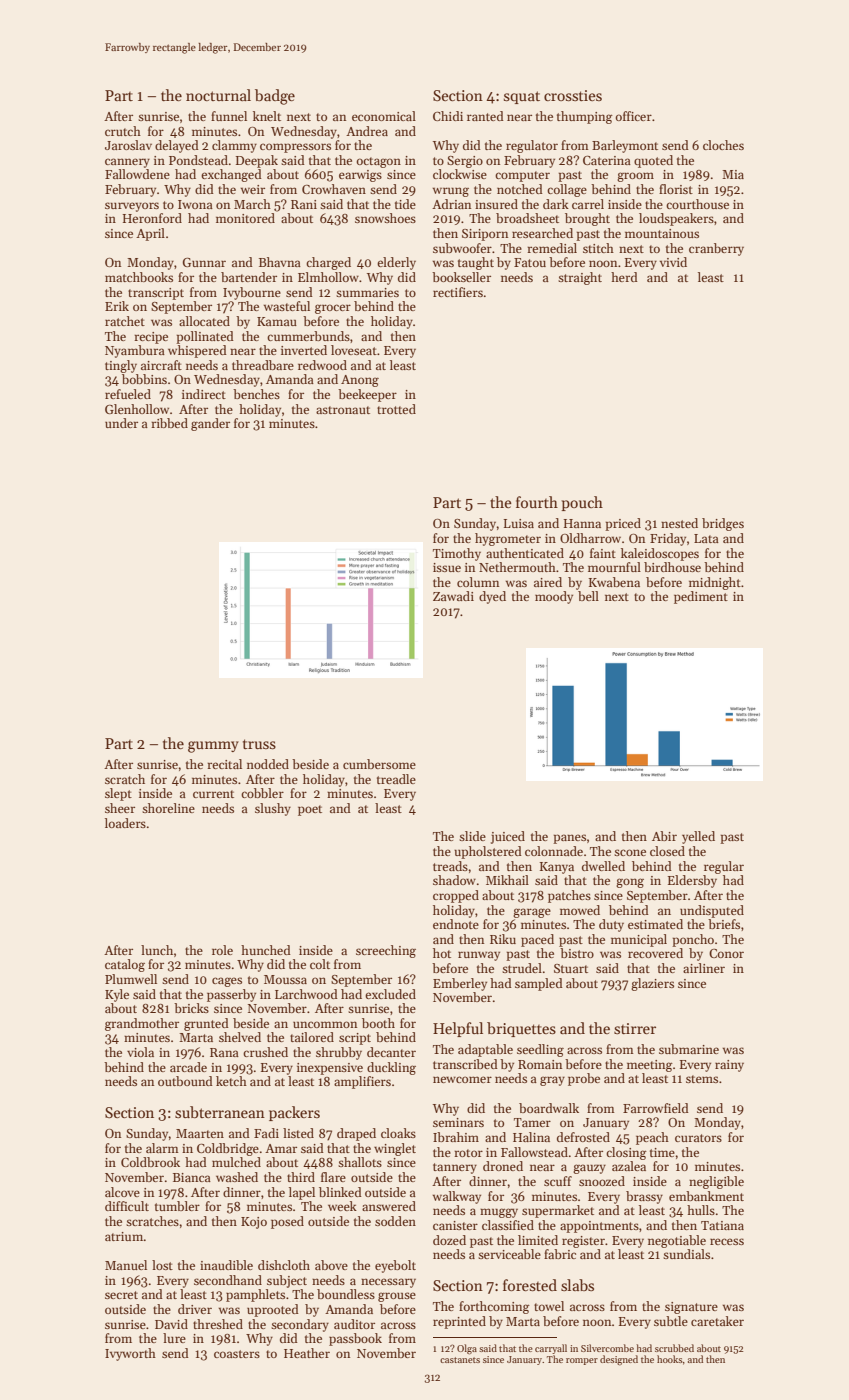 The height and width of the document is (1400, 849). What do you see at coordinates (226, 1265) in the document?
I see `inaudible` at bounding box center [226, 1265].
